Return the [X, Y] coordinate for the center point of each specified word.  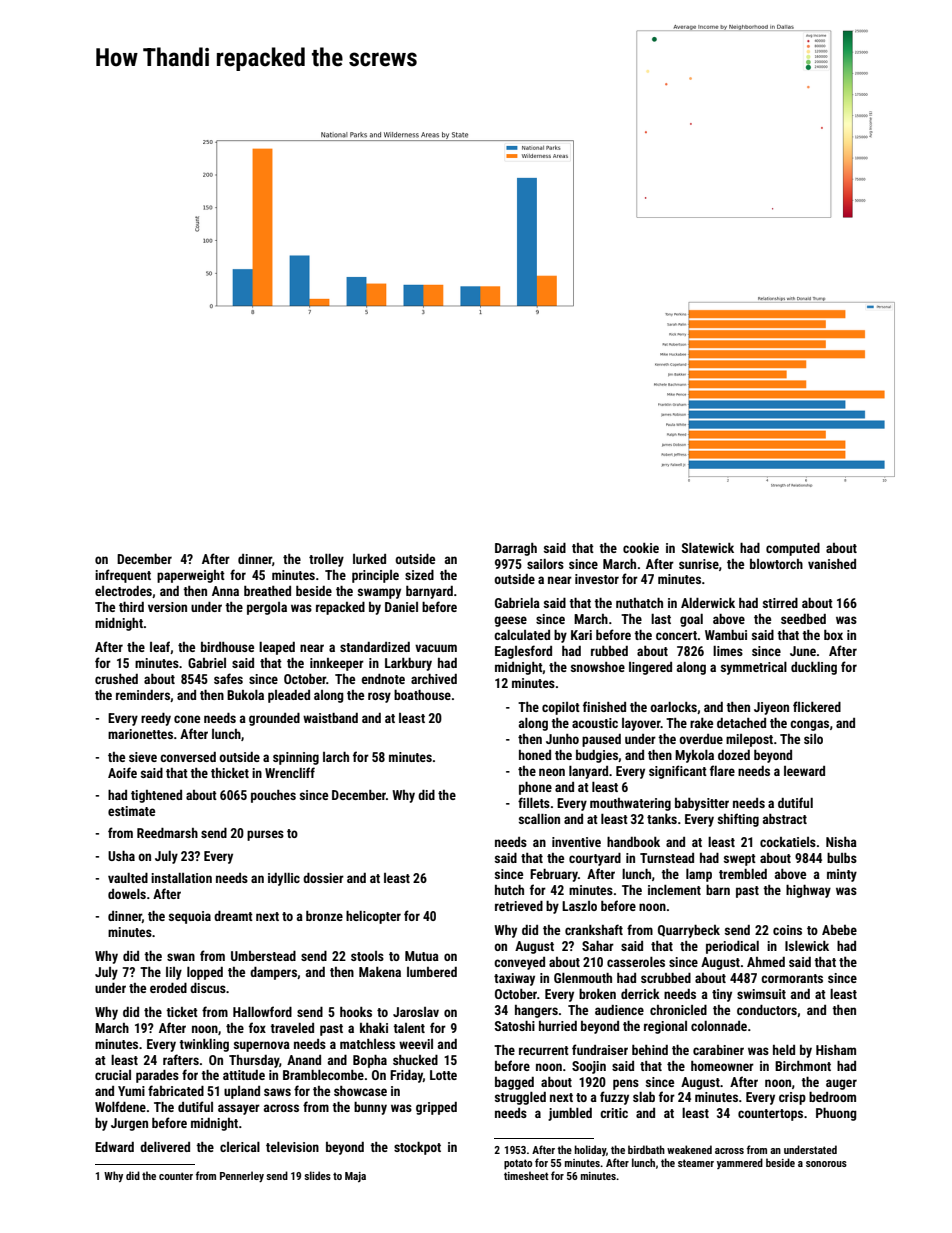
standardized [375, 647]
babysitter [702, 804]
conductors [767, 1010]
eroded [168, 988]
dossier [323, 878]
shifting [738, 820]
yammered [740, 1163]
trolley [326, 560]
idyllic [284, 879]
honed [535, 755]
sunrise [699, 564]
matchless [367, 1044]
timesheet [526, 1175]
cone [187, 719]
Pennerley [242, 1176]
